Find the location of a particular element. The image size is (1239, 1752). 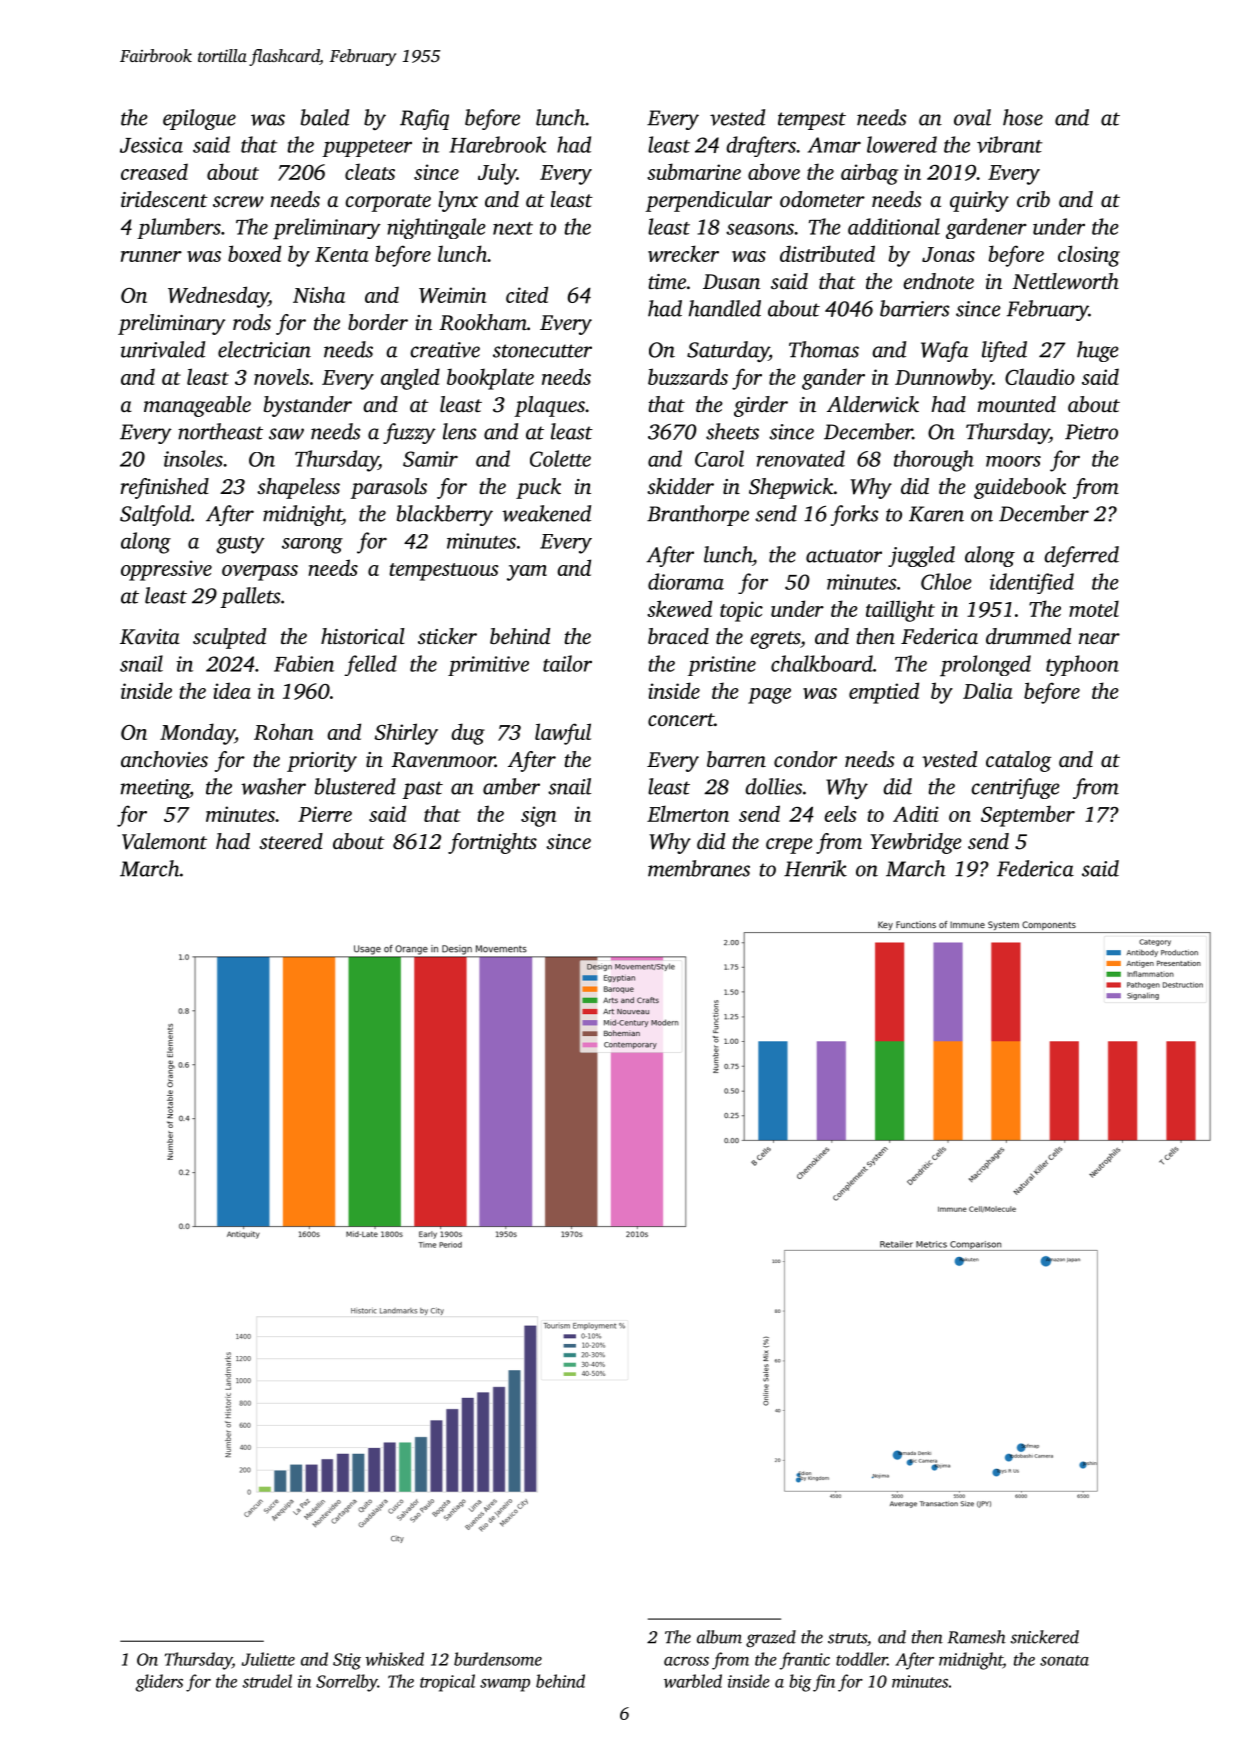

snickered is located at coordinates (1044, 1637).
